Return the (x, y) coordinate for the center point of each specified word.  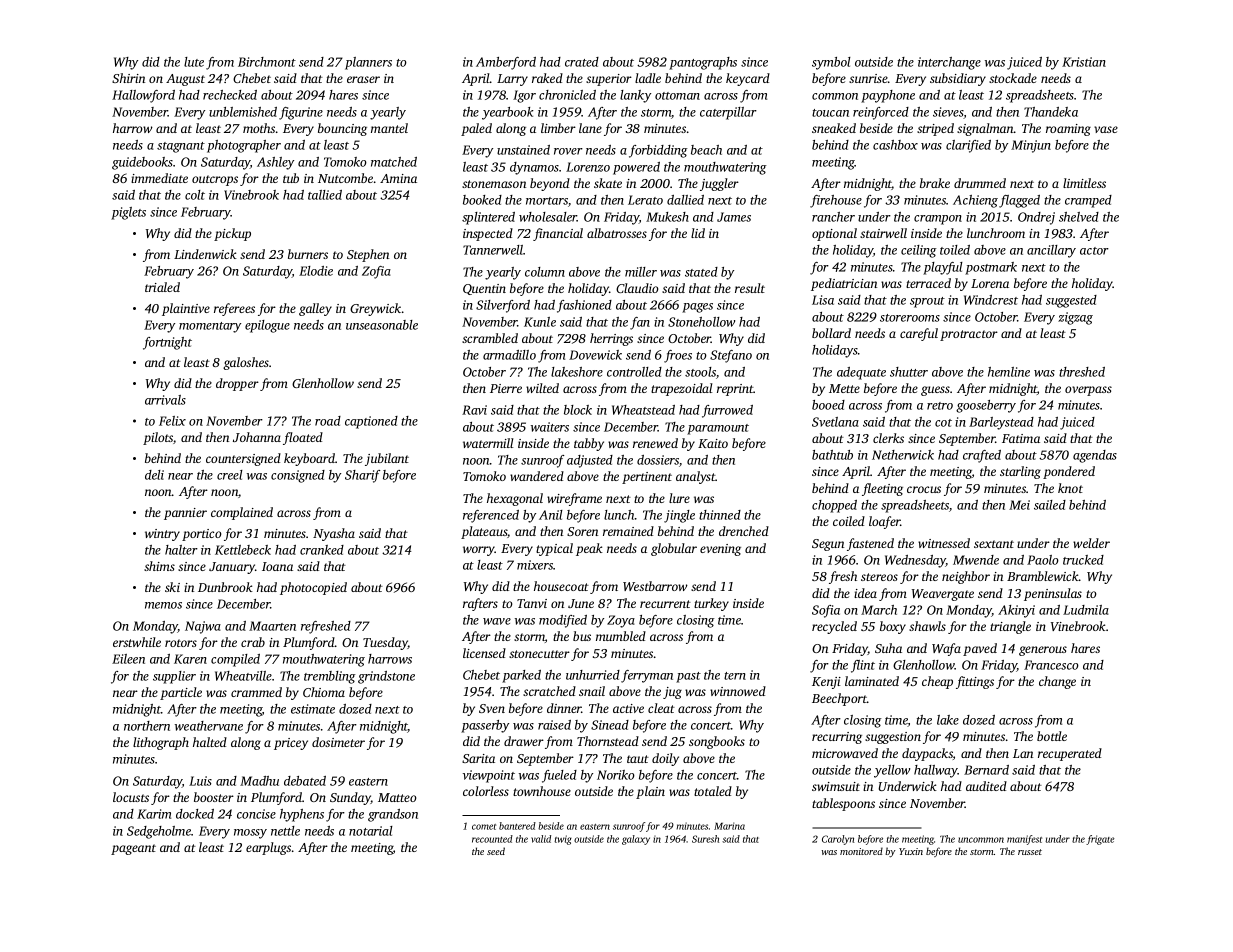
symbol (831, 63)
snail (592, 691)
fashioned (584, 306)
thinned (720, 515)
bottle (1052, 736)
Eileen (128, 659)
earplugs (268, 848)
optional (834, 234)
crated (582, 62)
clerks (888, 438)
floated (303, 438)
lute (194, 62)
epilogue (267, 326)
